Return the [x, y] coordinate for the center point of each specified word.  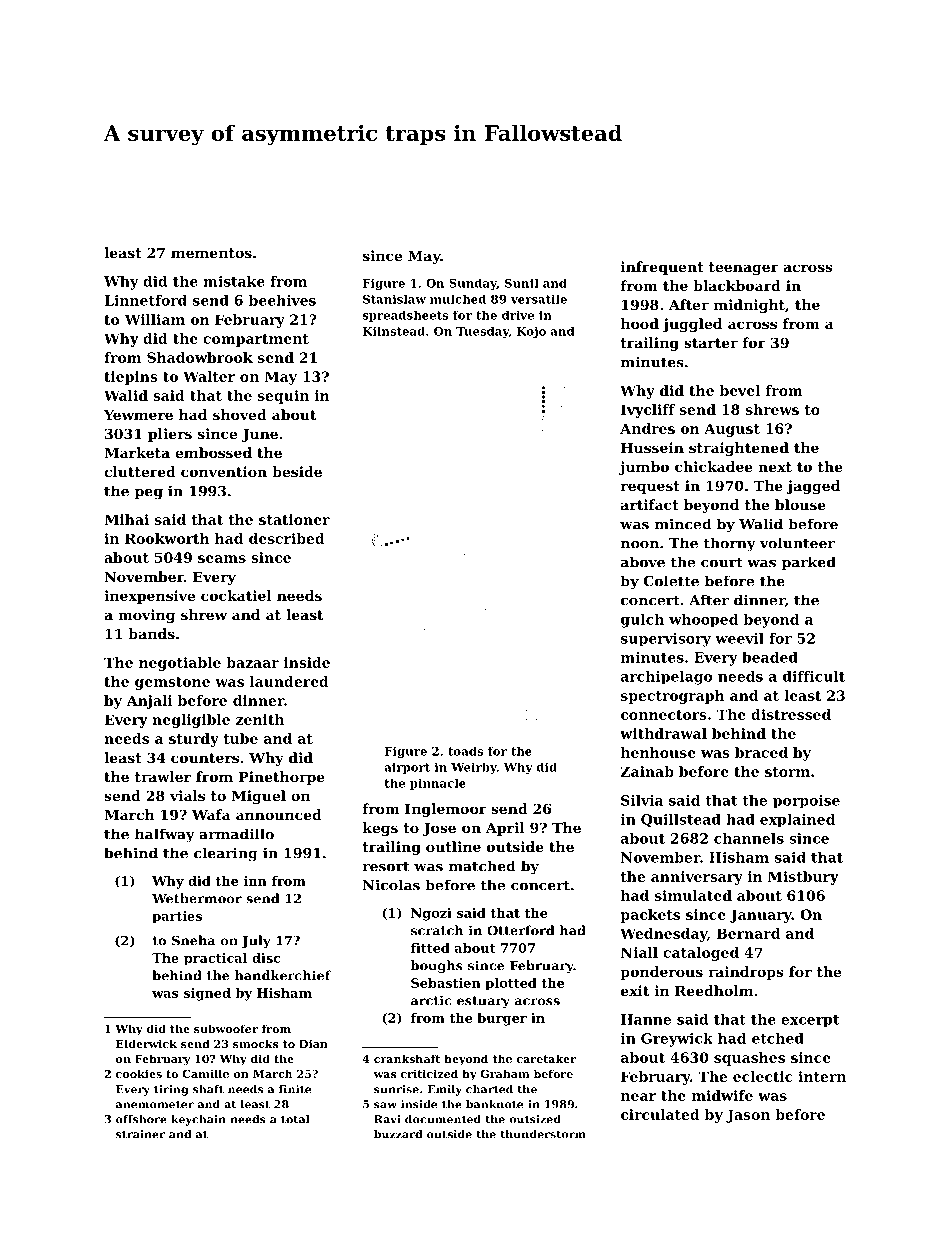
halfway [165, 835]
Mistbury [803, 878]
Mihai [126, 519]
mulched [458, 299]
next [775, 467]
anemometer [155, 1104]
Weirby [474, 768]
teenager [744, 268]
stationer [294, 519]
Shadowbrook [200, 357]
